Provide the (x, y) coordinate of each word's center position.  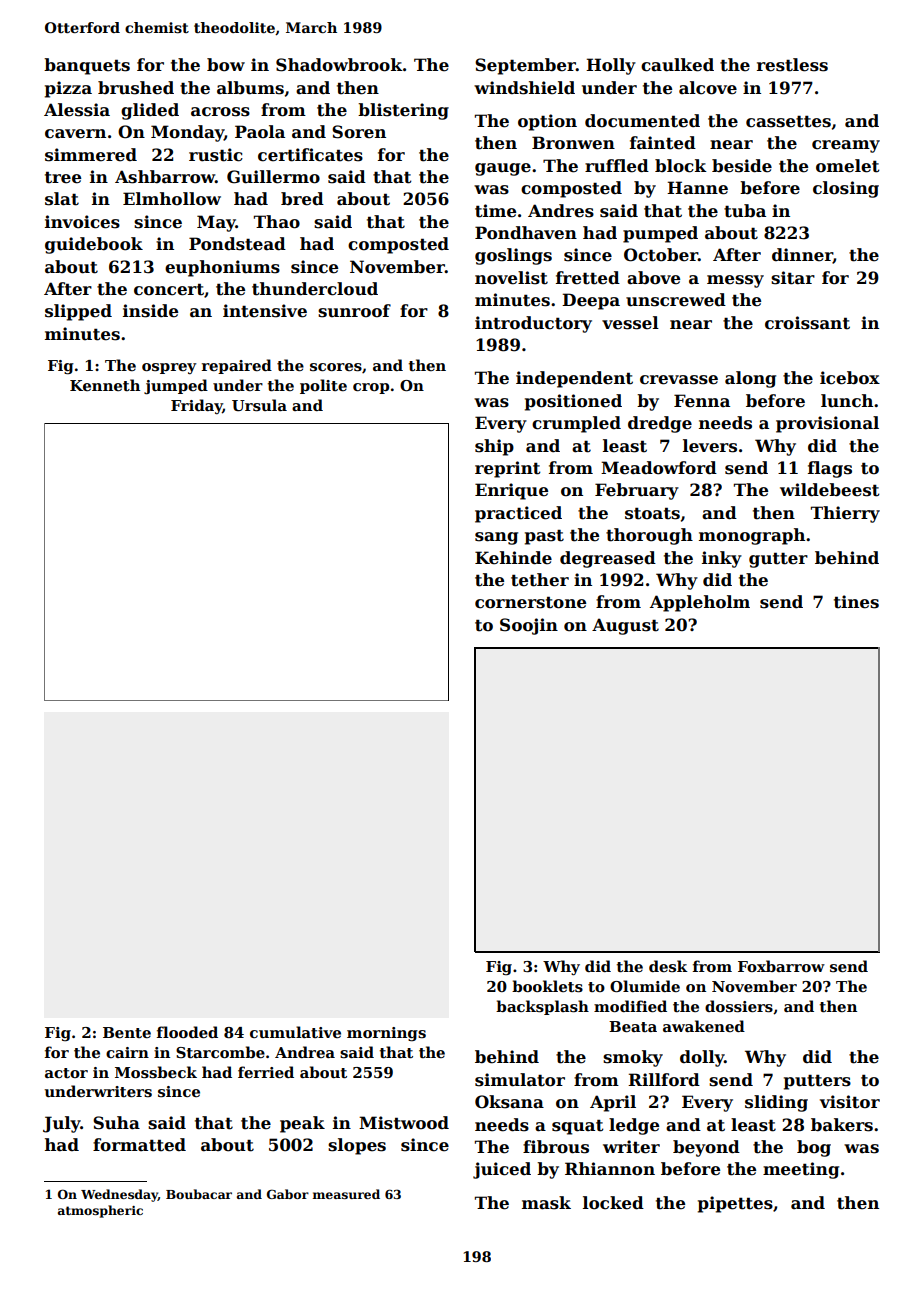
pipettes (735, 1204)
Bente (127, 1032)
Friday (197, 406)
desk (668, 966)
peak (302, 1124)
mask (546, 1203)
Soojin (529, 626)
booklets (547, 986)
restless (792, 65)
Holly (611, 66)
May (216, 223)
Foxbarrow (781, 966)
